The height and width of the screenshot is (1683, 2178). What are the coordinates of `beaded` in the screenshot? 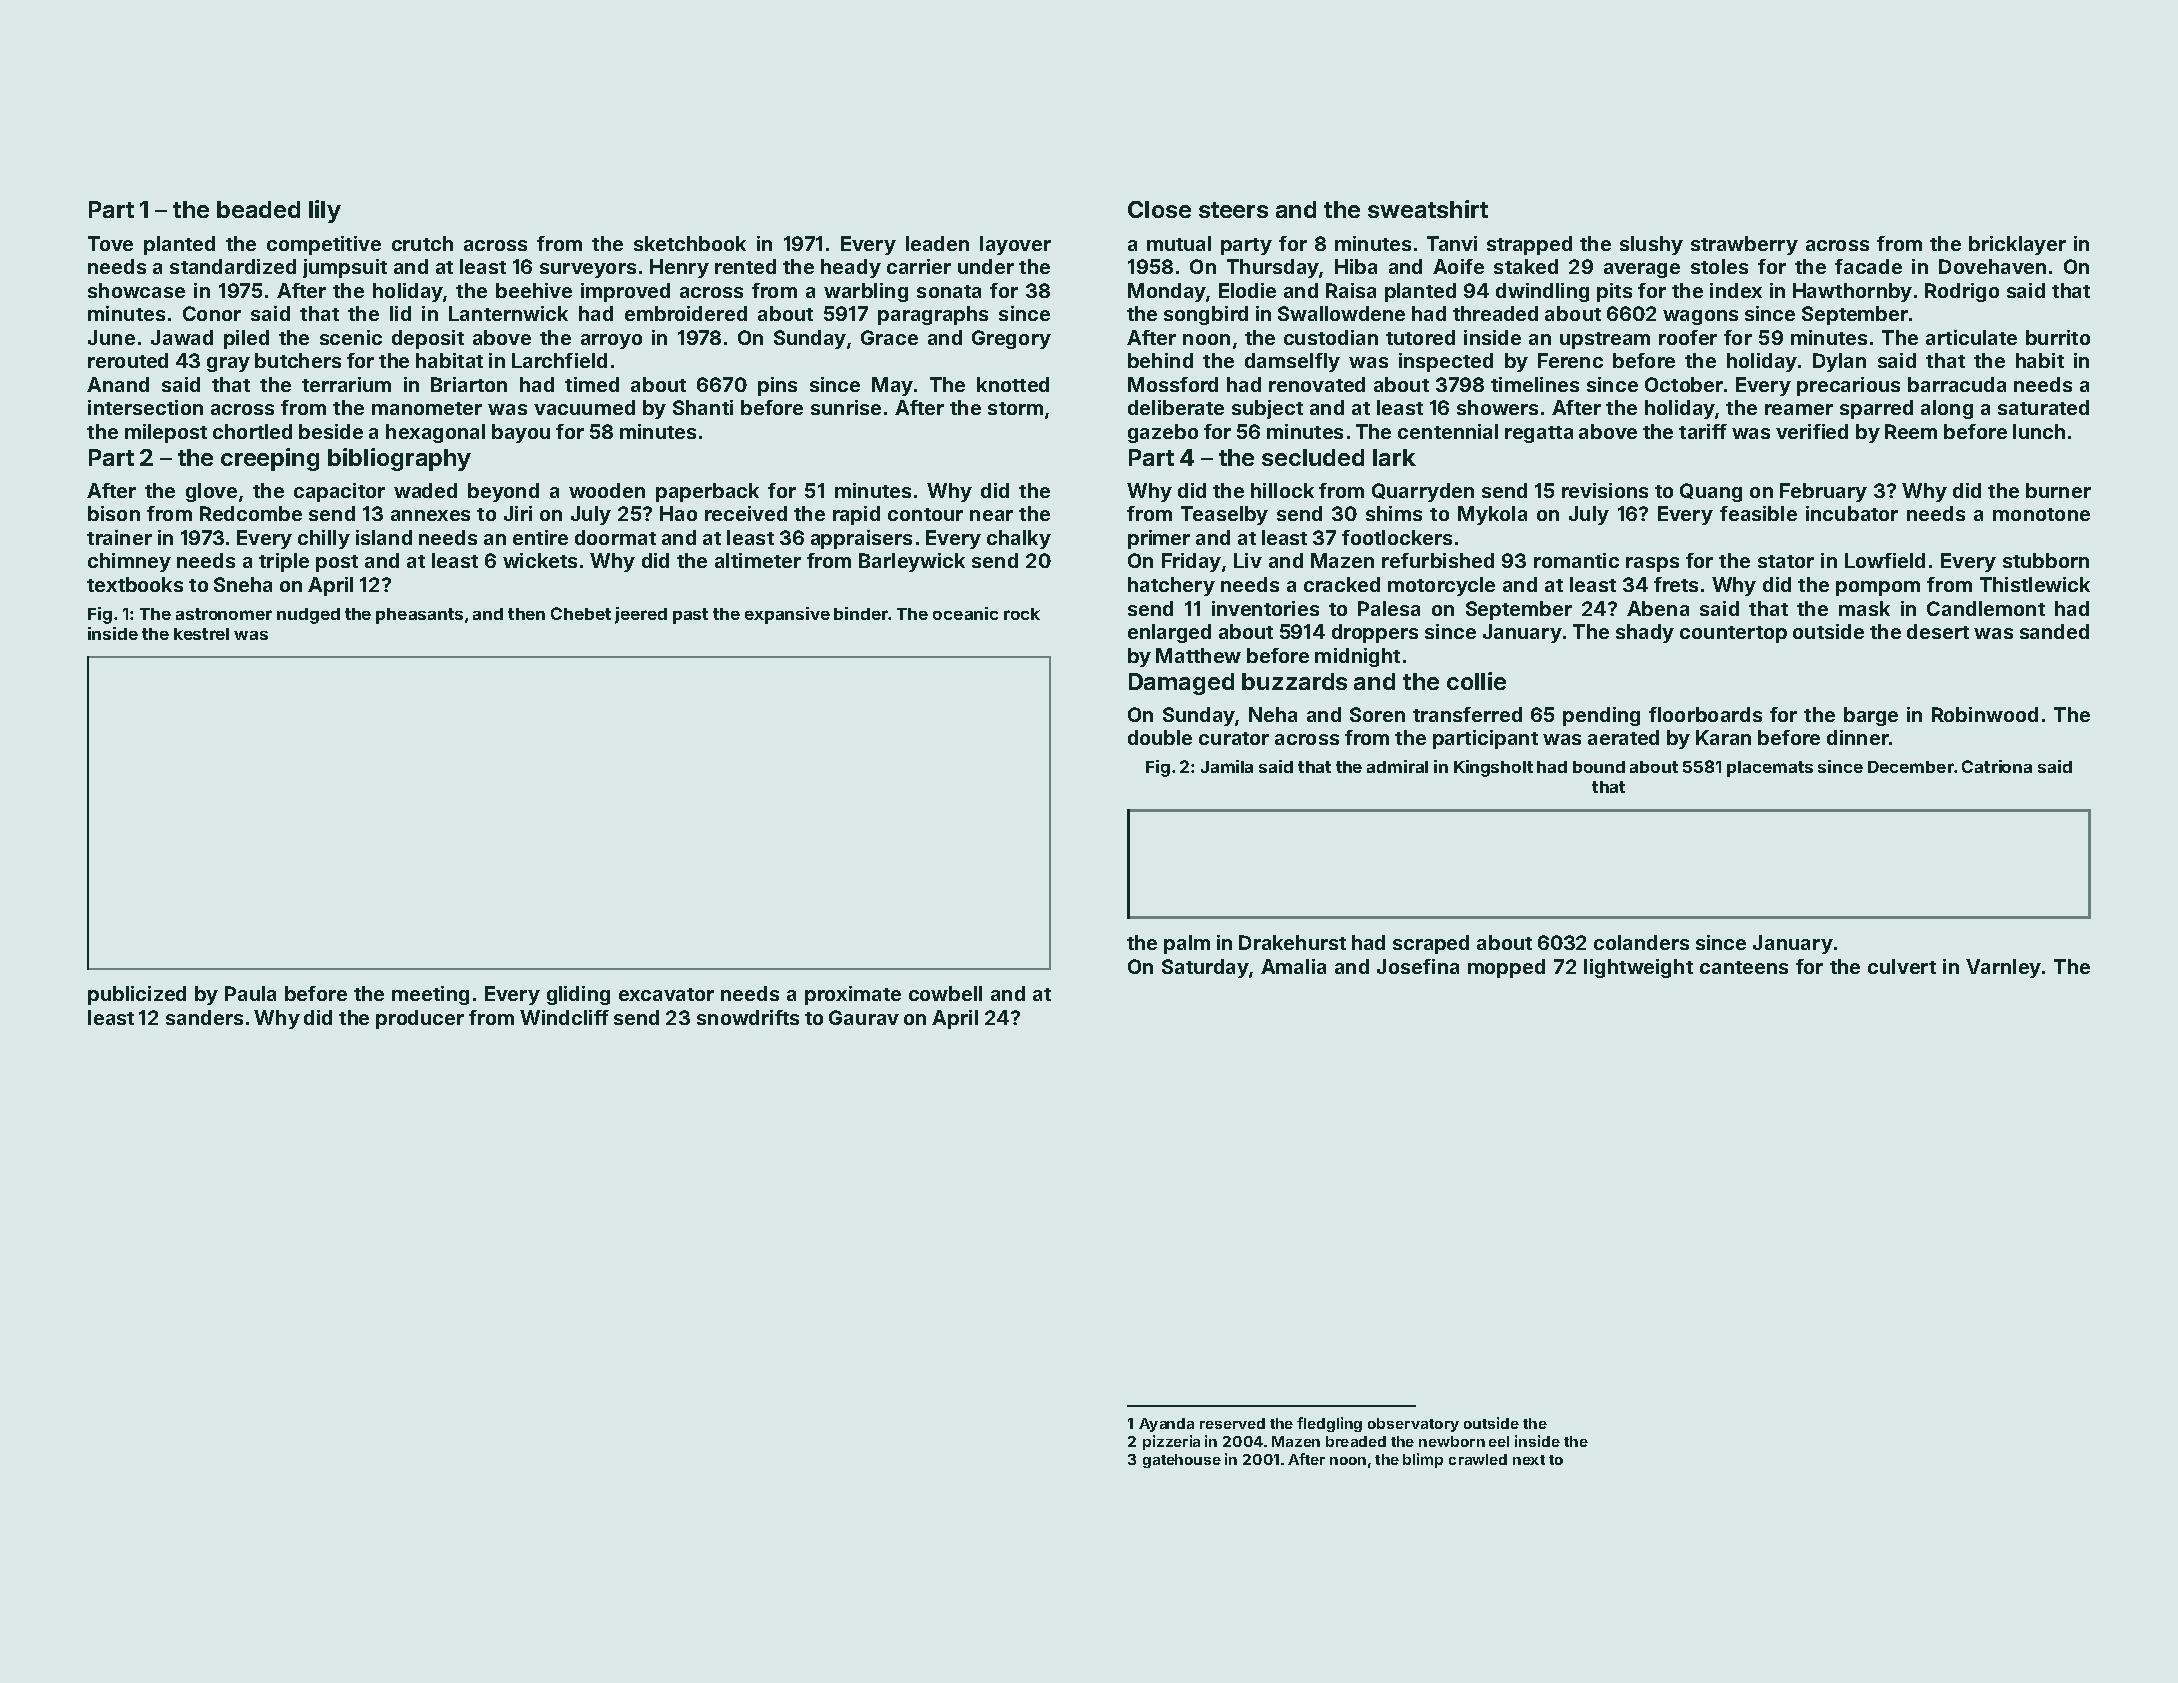 It's located at (258, 209).
